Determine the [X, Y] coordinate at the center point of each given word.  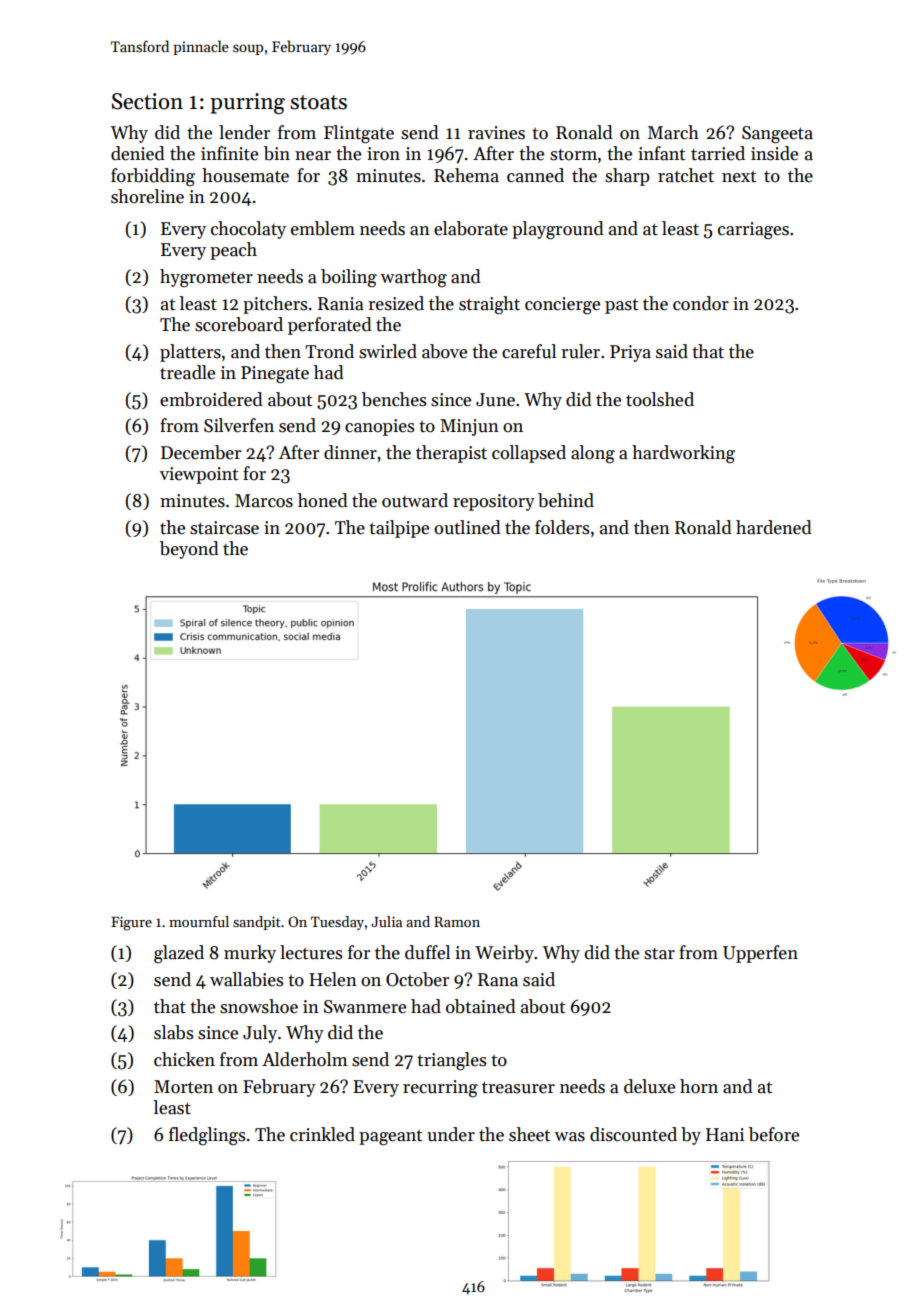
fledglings [207, 1136]
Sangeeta [777, 134]
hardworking [683, 454]
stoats [318, 102]
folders [562, 527]
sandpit [257, 923]
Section [147, 101]
